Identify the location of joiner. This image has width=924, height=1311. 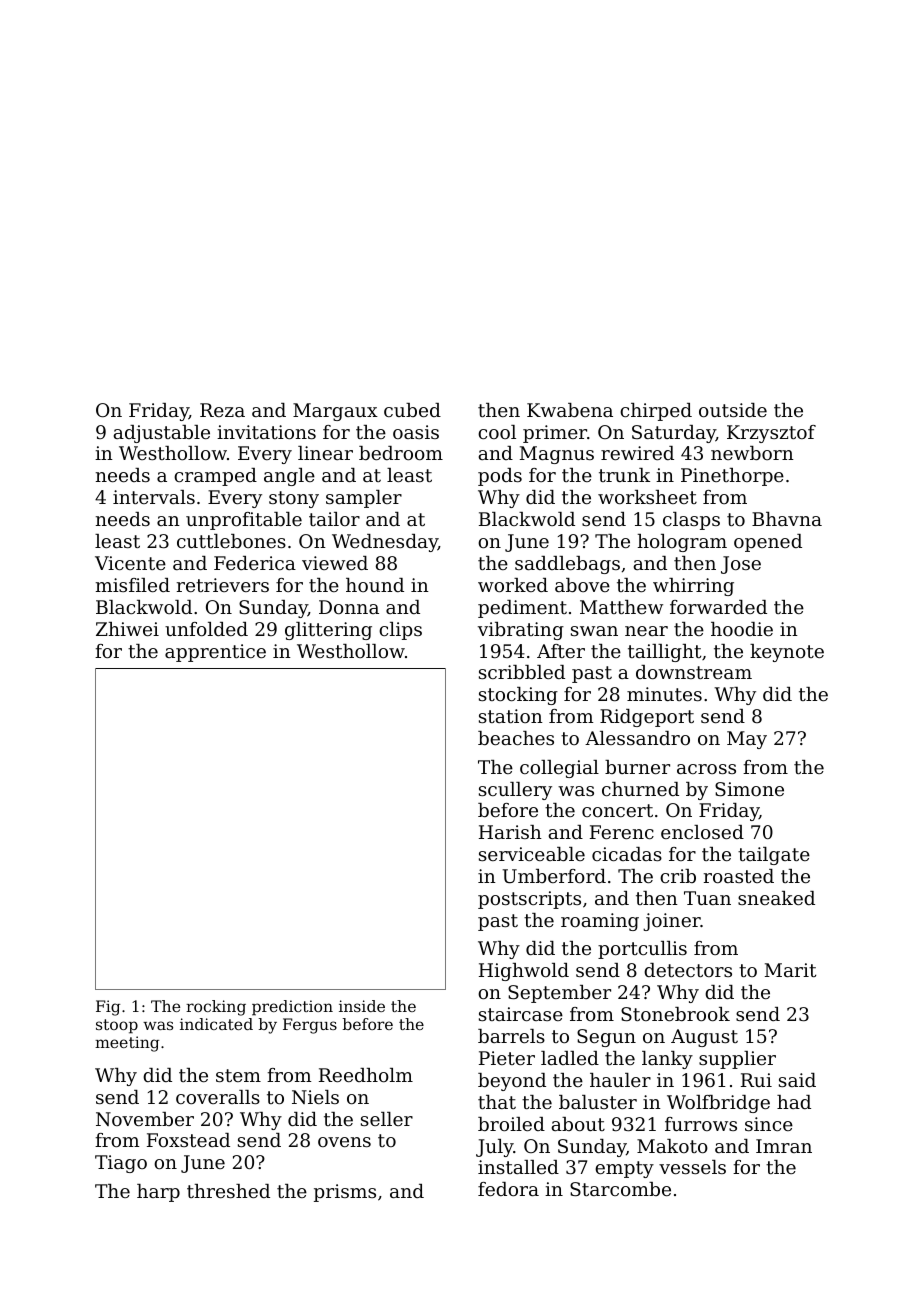
(672, 922).
